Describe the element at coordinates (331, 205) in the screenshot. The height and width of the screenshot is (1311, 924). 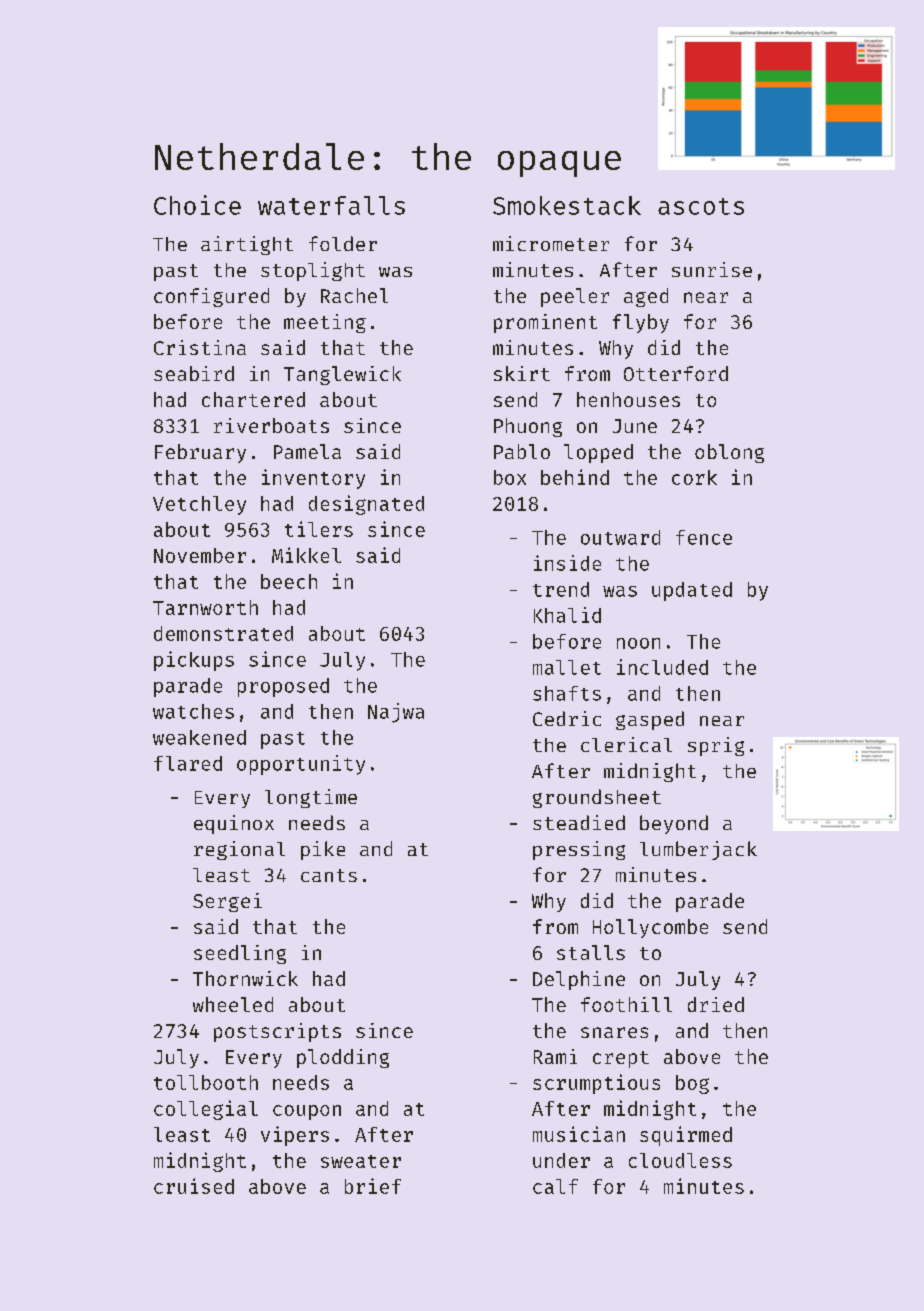
I see `waterfalls` at that location.
